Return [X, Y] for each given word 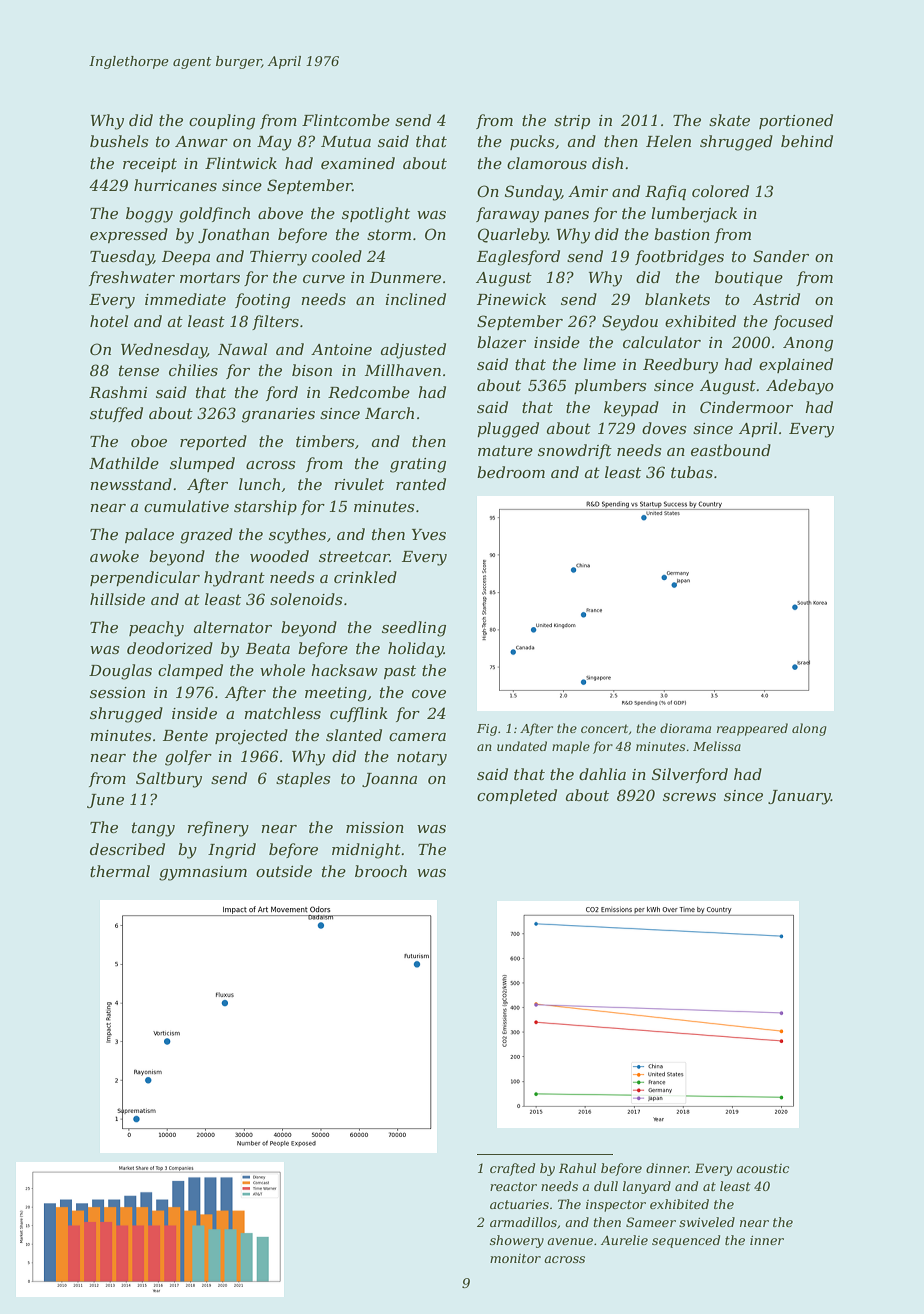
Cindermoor [746, 407]
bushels [119, 141]
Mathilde [124, 463]
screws [689, 797]
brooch [381, 871]
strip [572, 122]
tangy [153, 829]
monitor [515, 1258]
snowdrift [575, 451]
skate [729, 120]
